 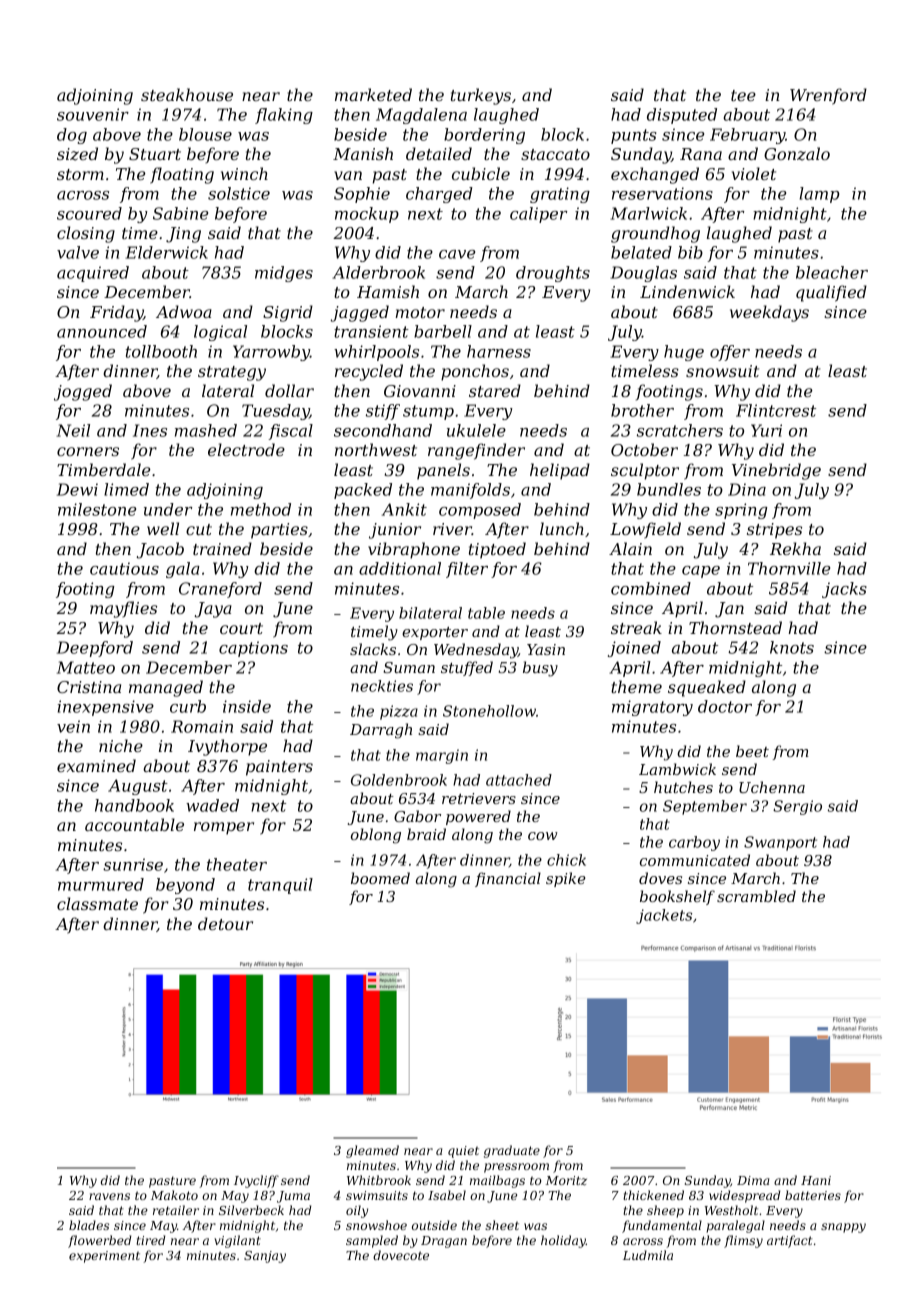 What do you see at coordinates (97, 903) in the screenshot?
I see `classmate` at bounding box center [97, 903].
